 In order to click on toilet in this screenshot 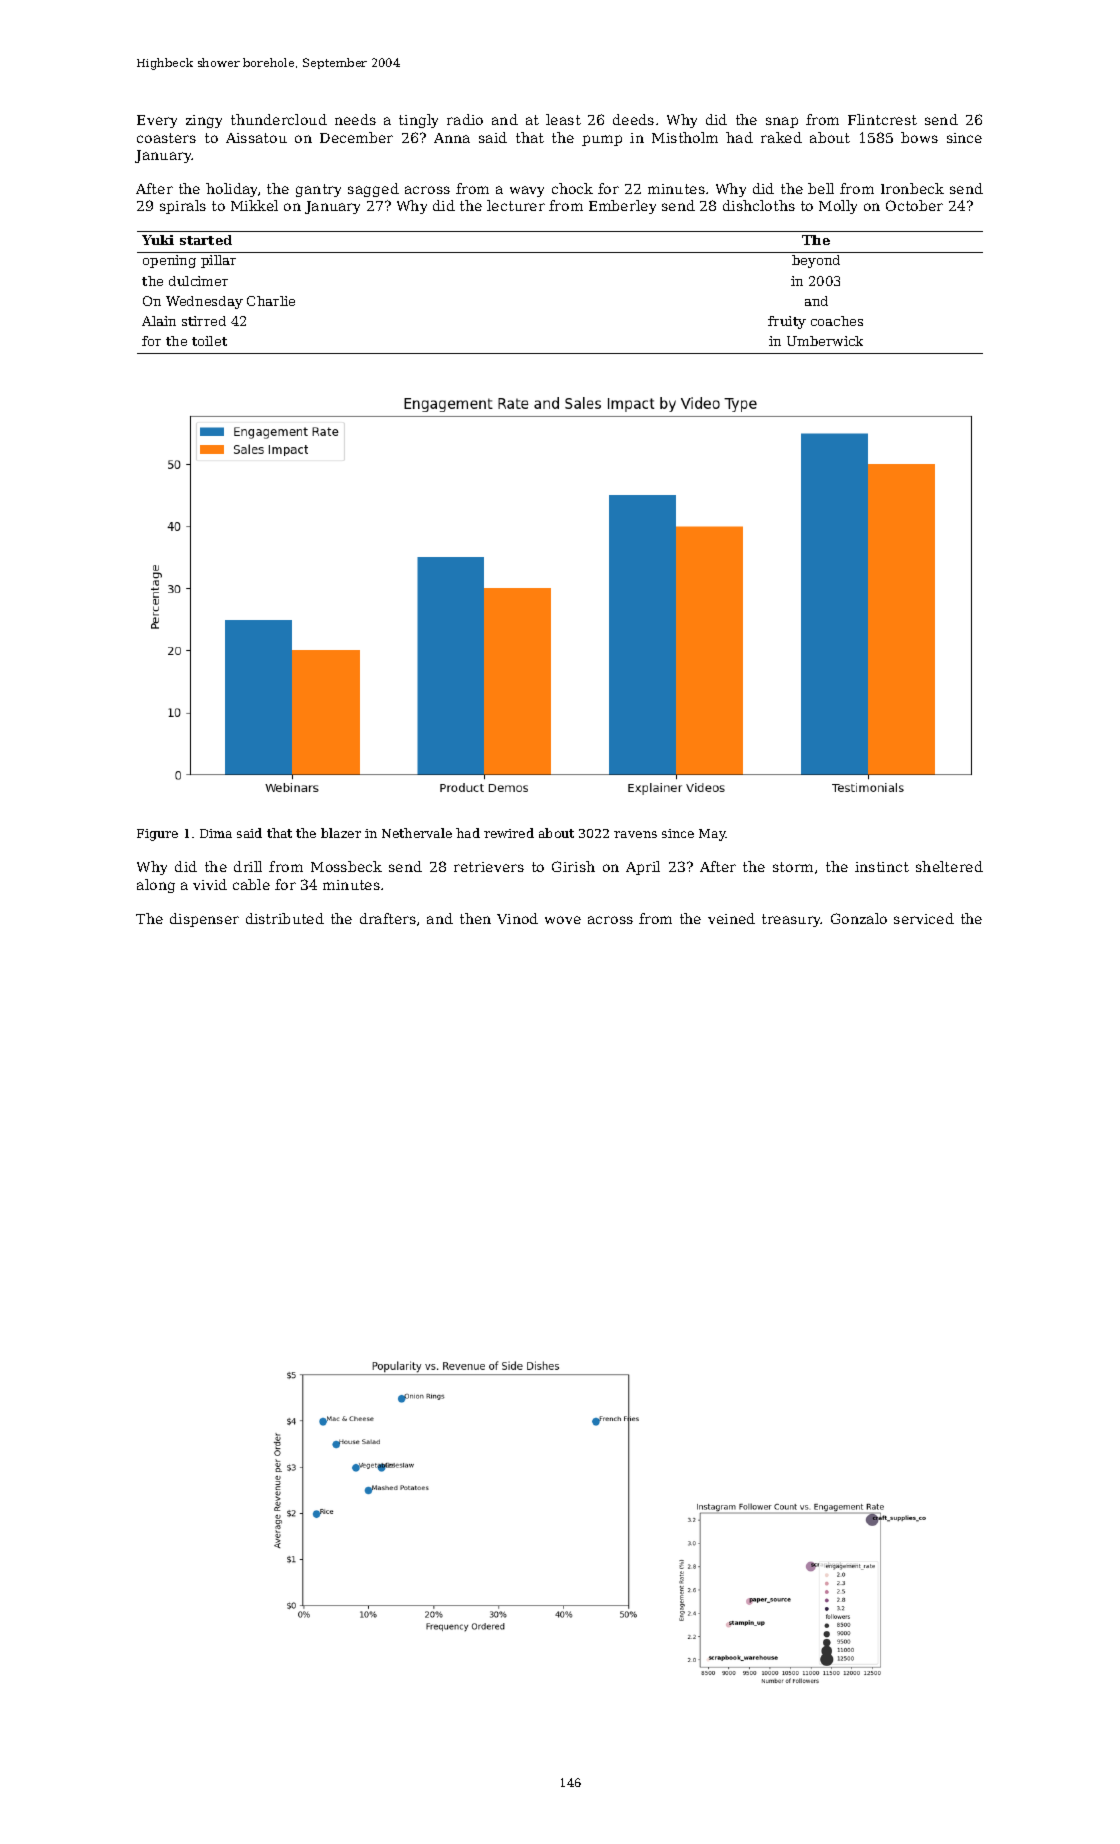, I will do `click(209, 341)`.
